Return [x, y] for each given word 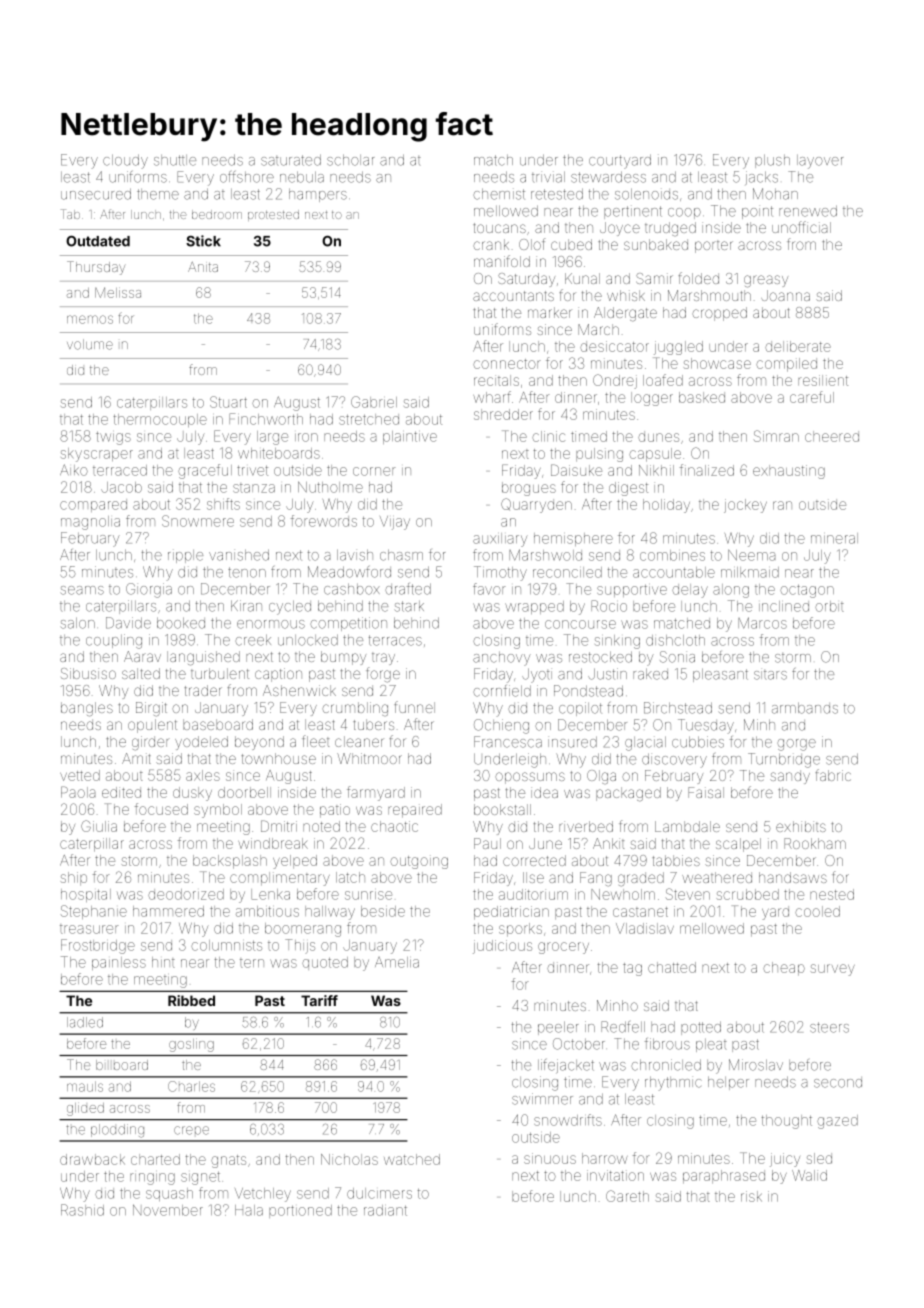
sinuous [550, 1158]
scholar [351, 160]
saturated [291, 160]
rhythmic [673, 1083]
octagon [807, 591]
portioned [300, 1211]
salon [78, 623]
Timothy [500, 573]
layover [820, 162]
